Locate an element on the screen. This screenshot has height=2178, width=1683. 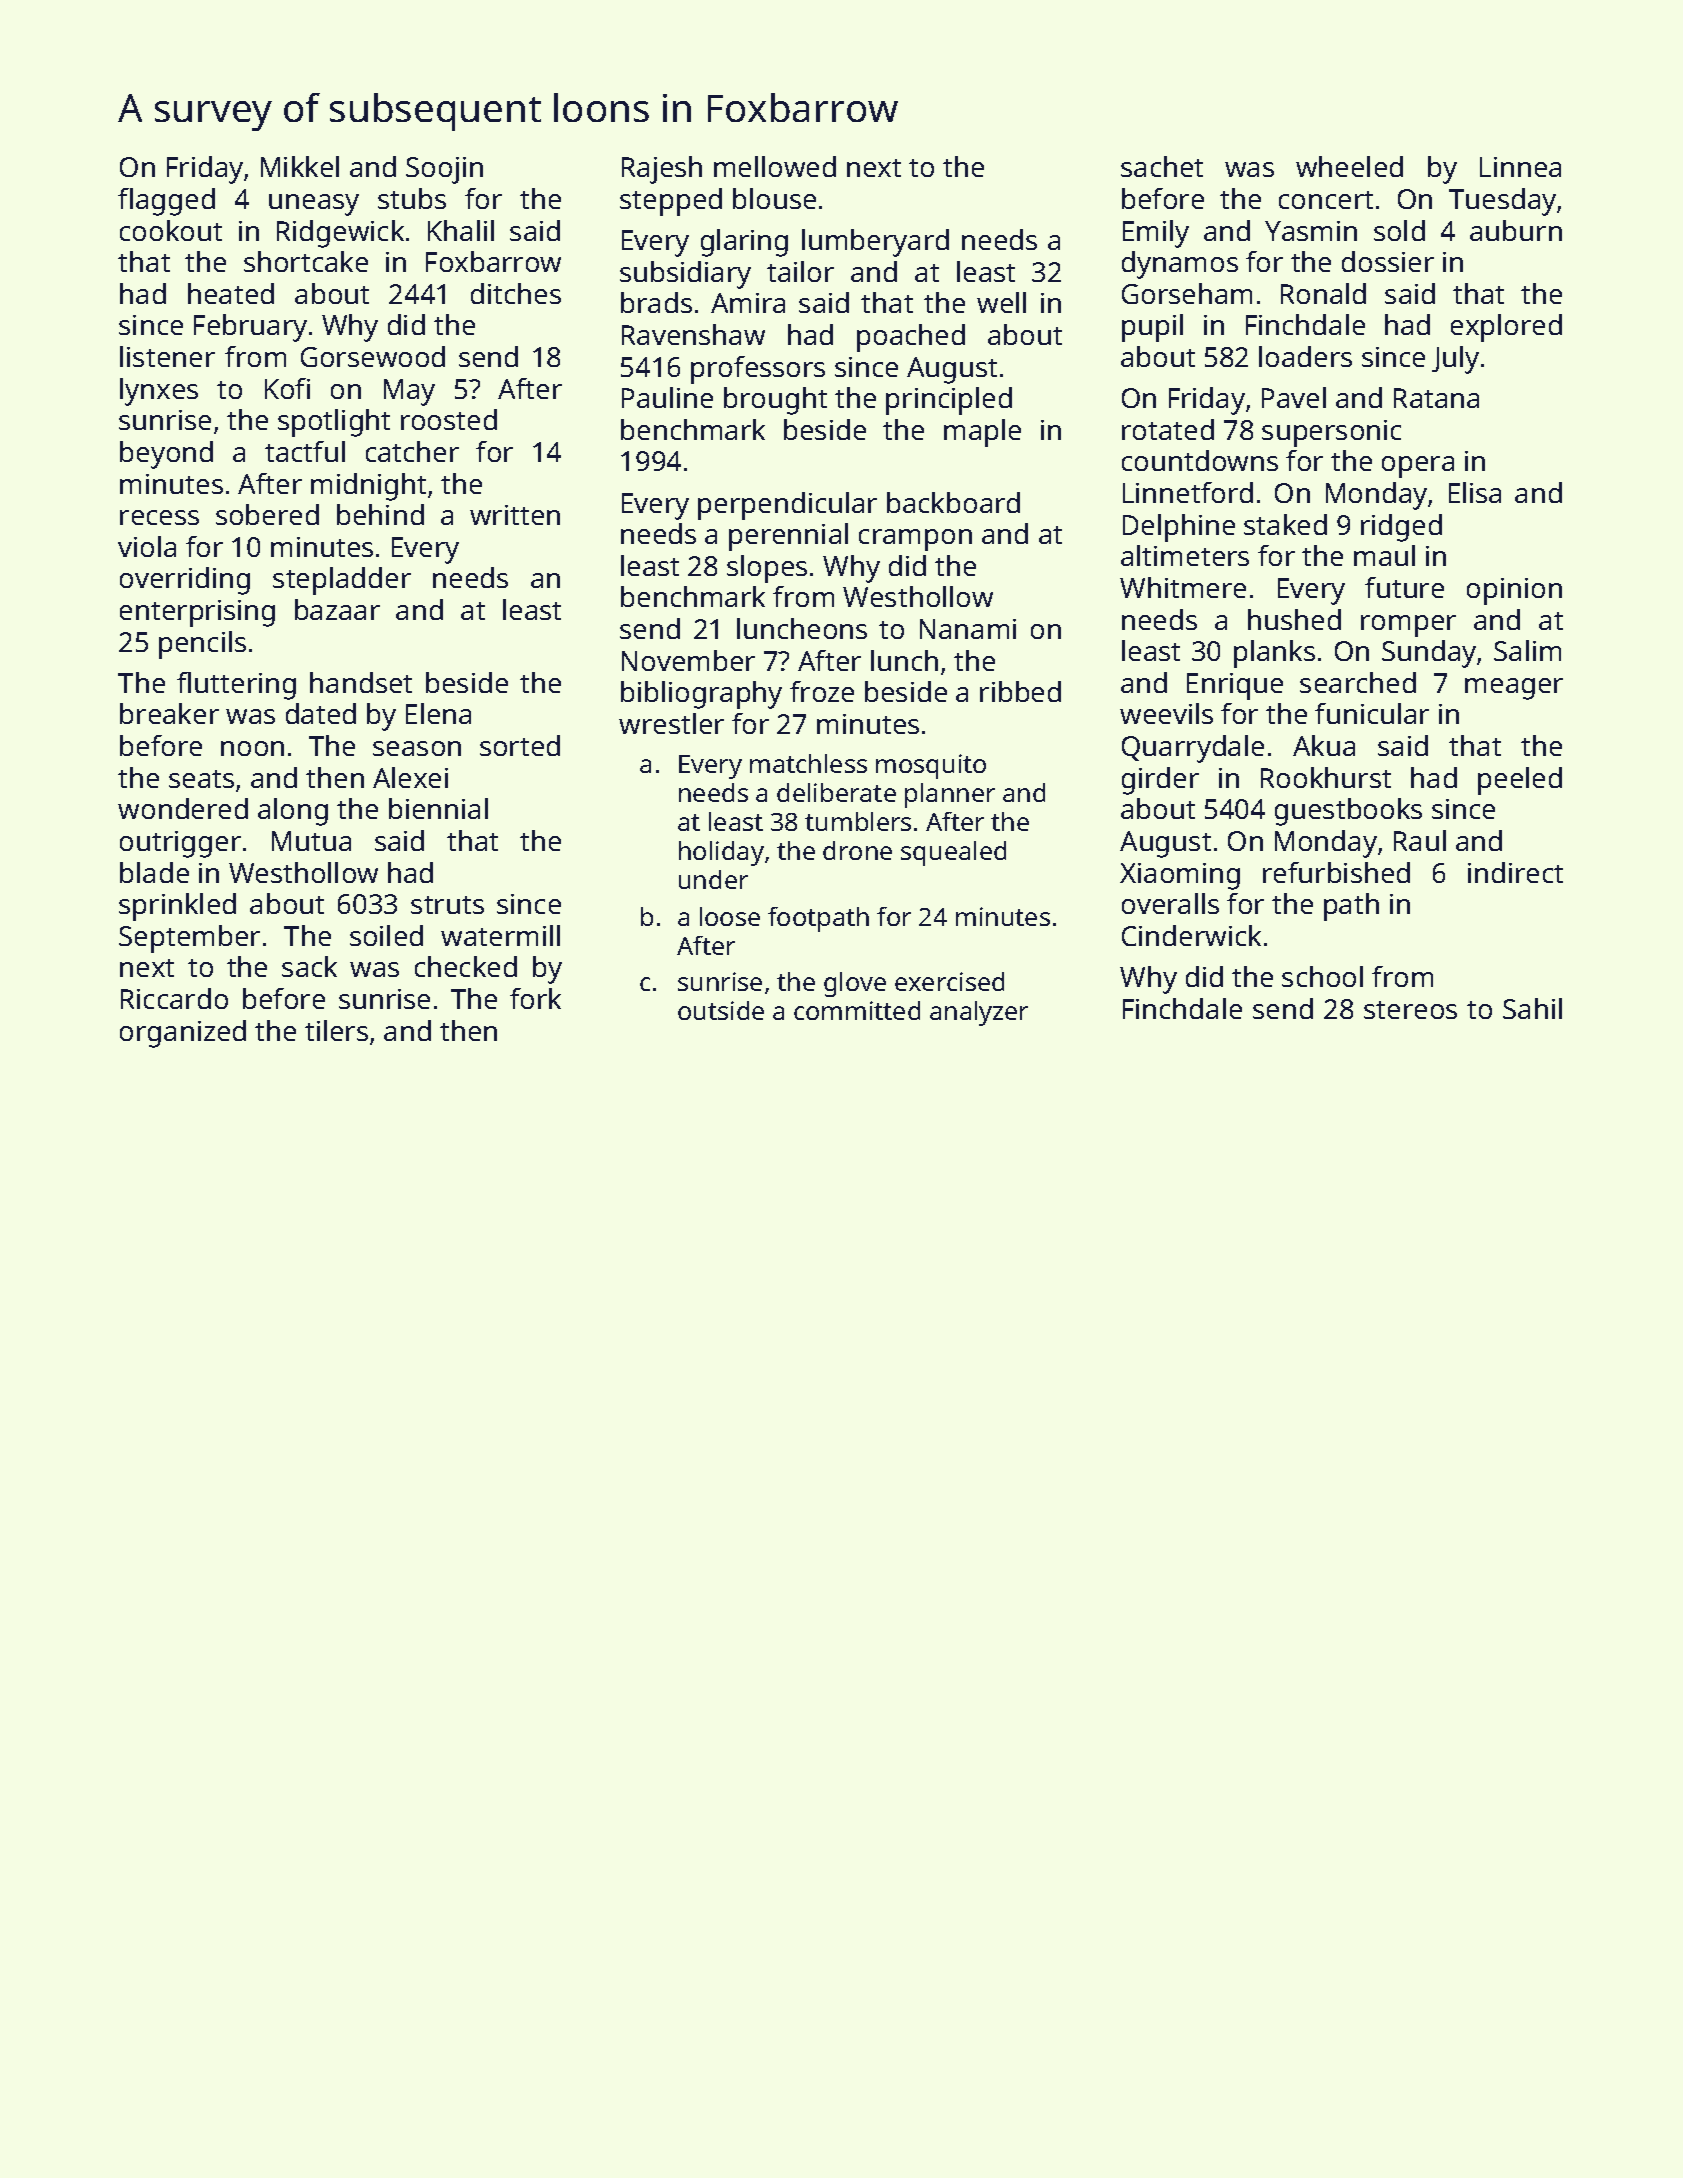
loose is located at coordinates (730, 916).
